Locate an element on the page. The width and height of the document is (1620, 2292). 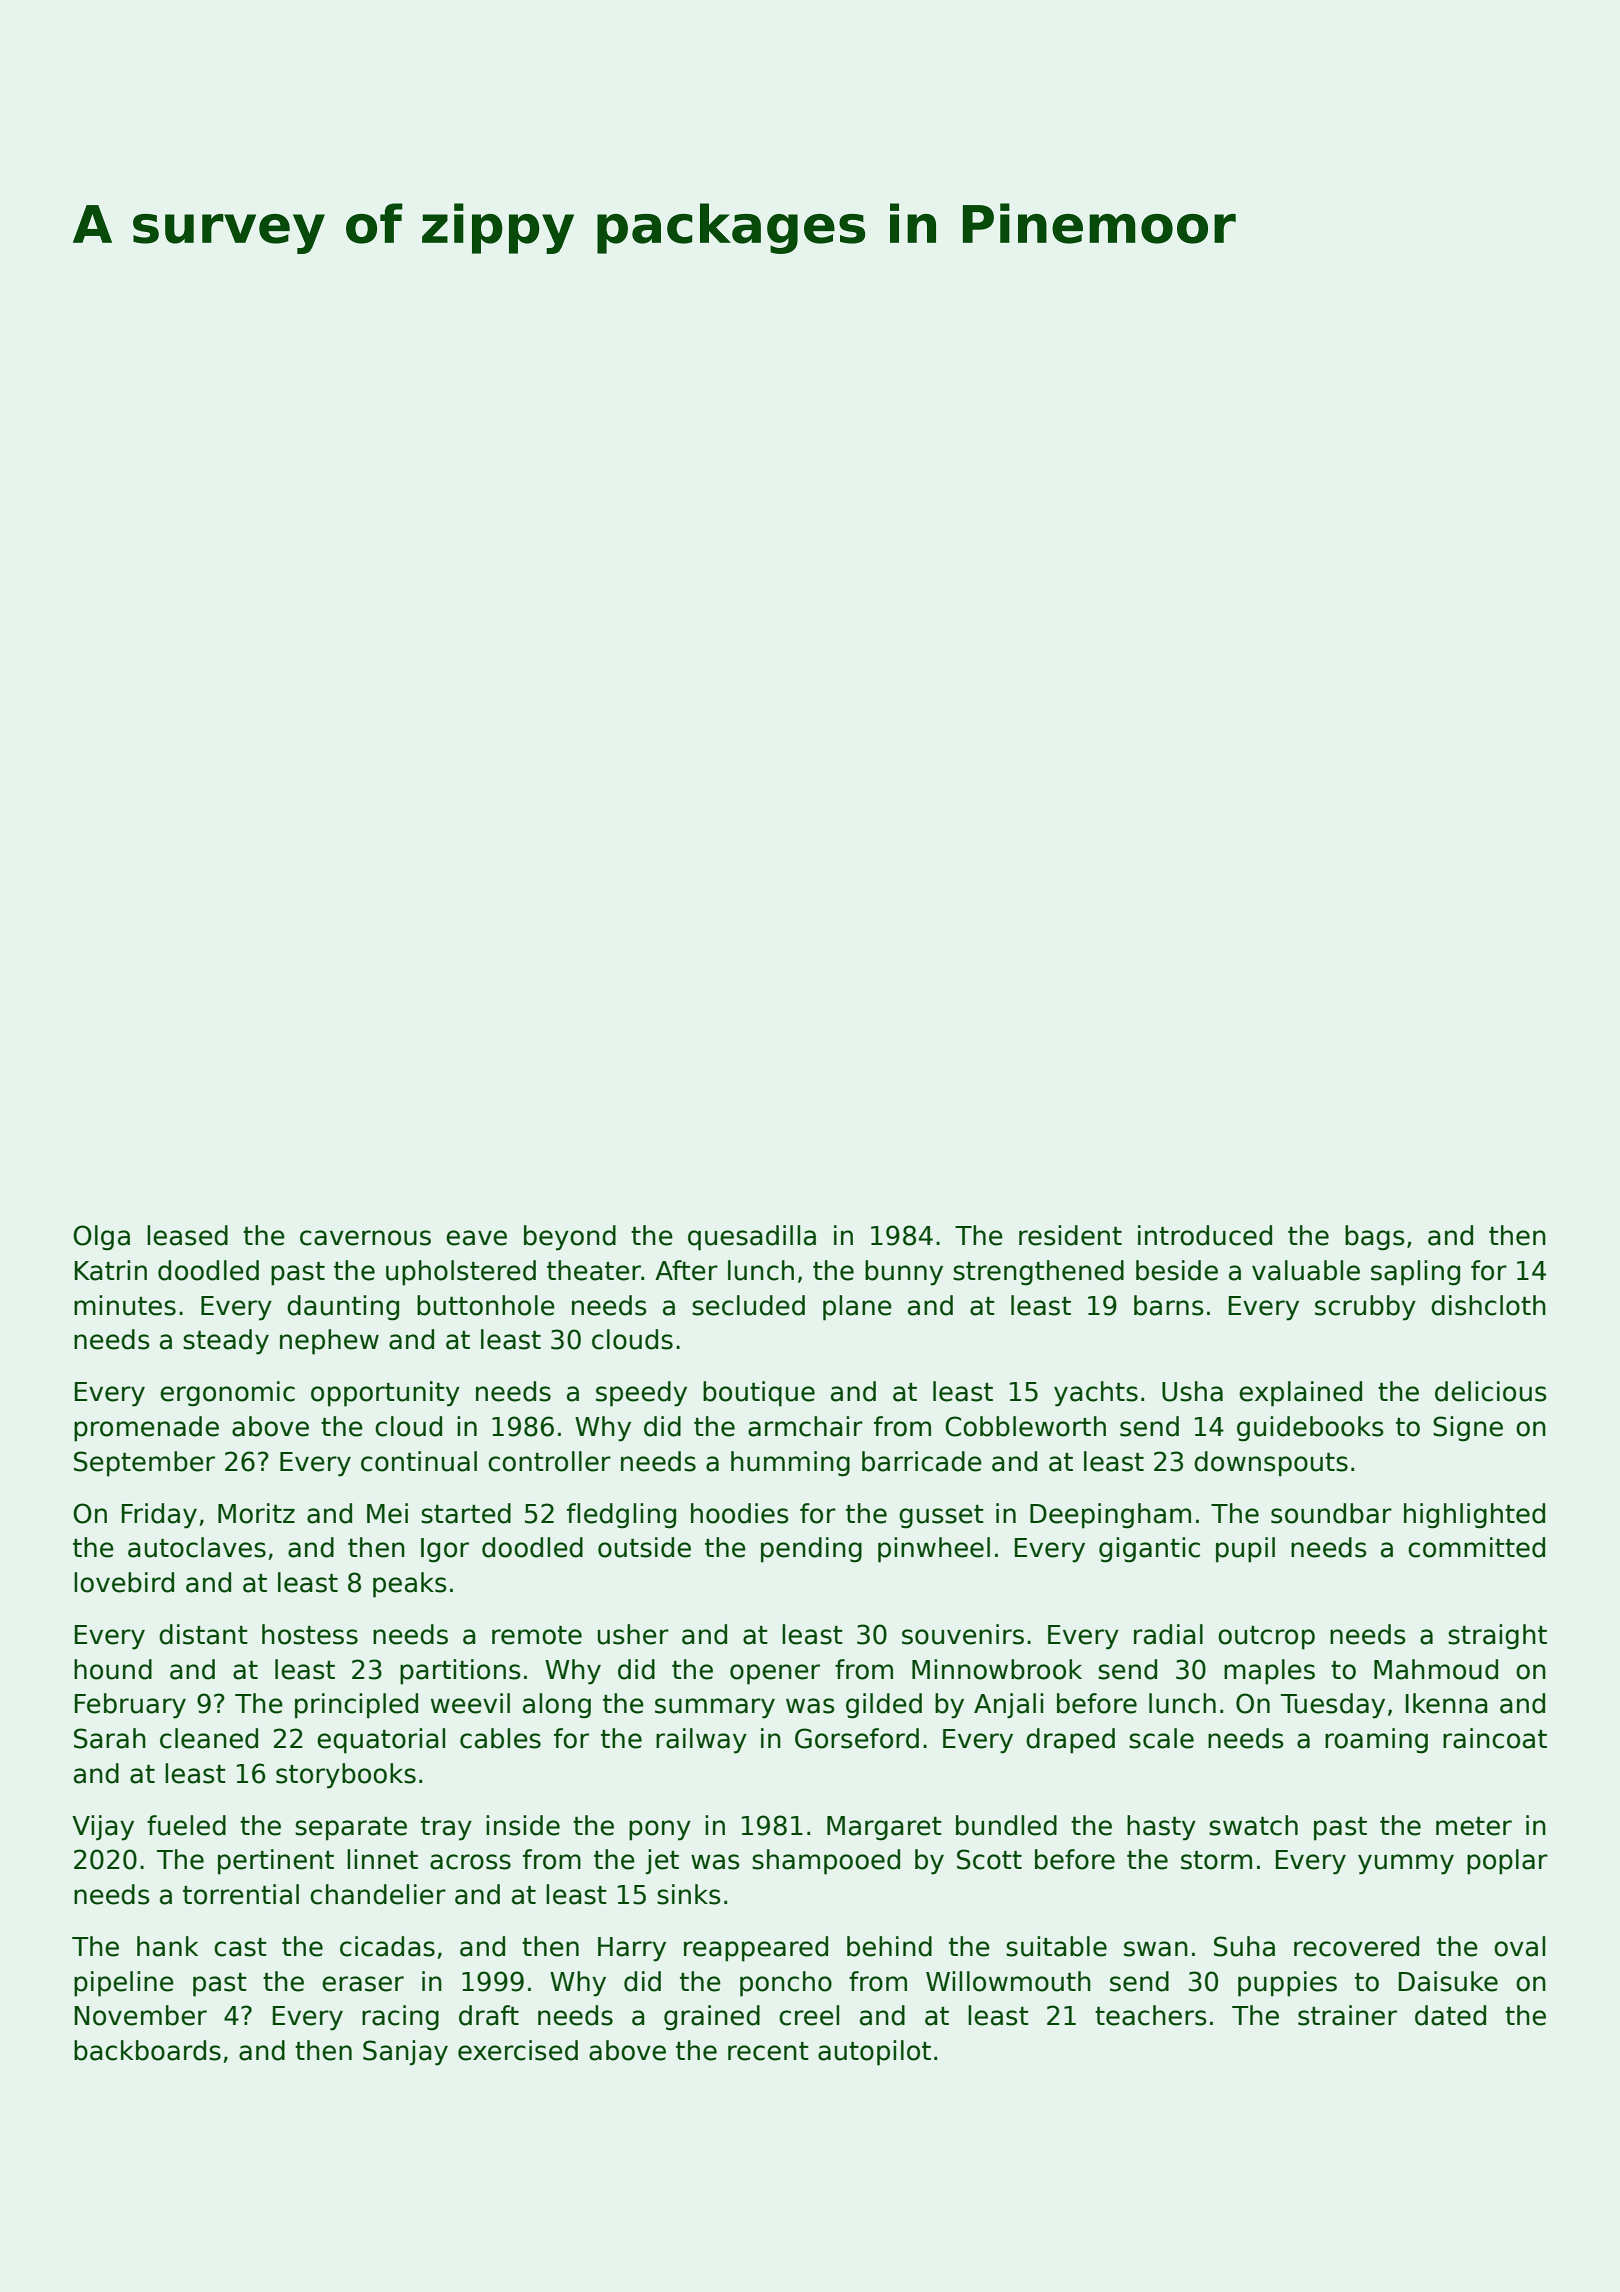
Ikenna is located at coordinates (1447, 1703).
